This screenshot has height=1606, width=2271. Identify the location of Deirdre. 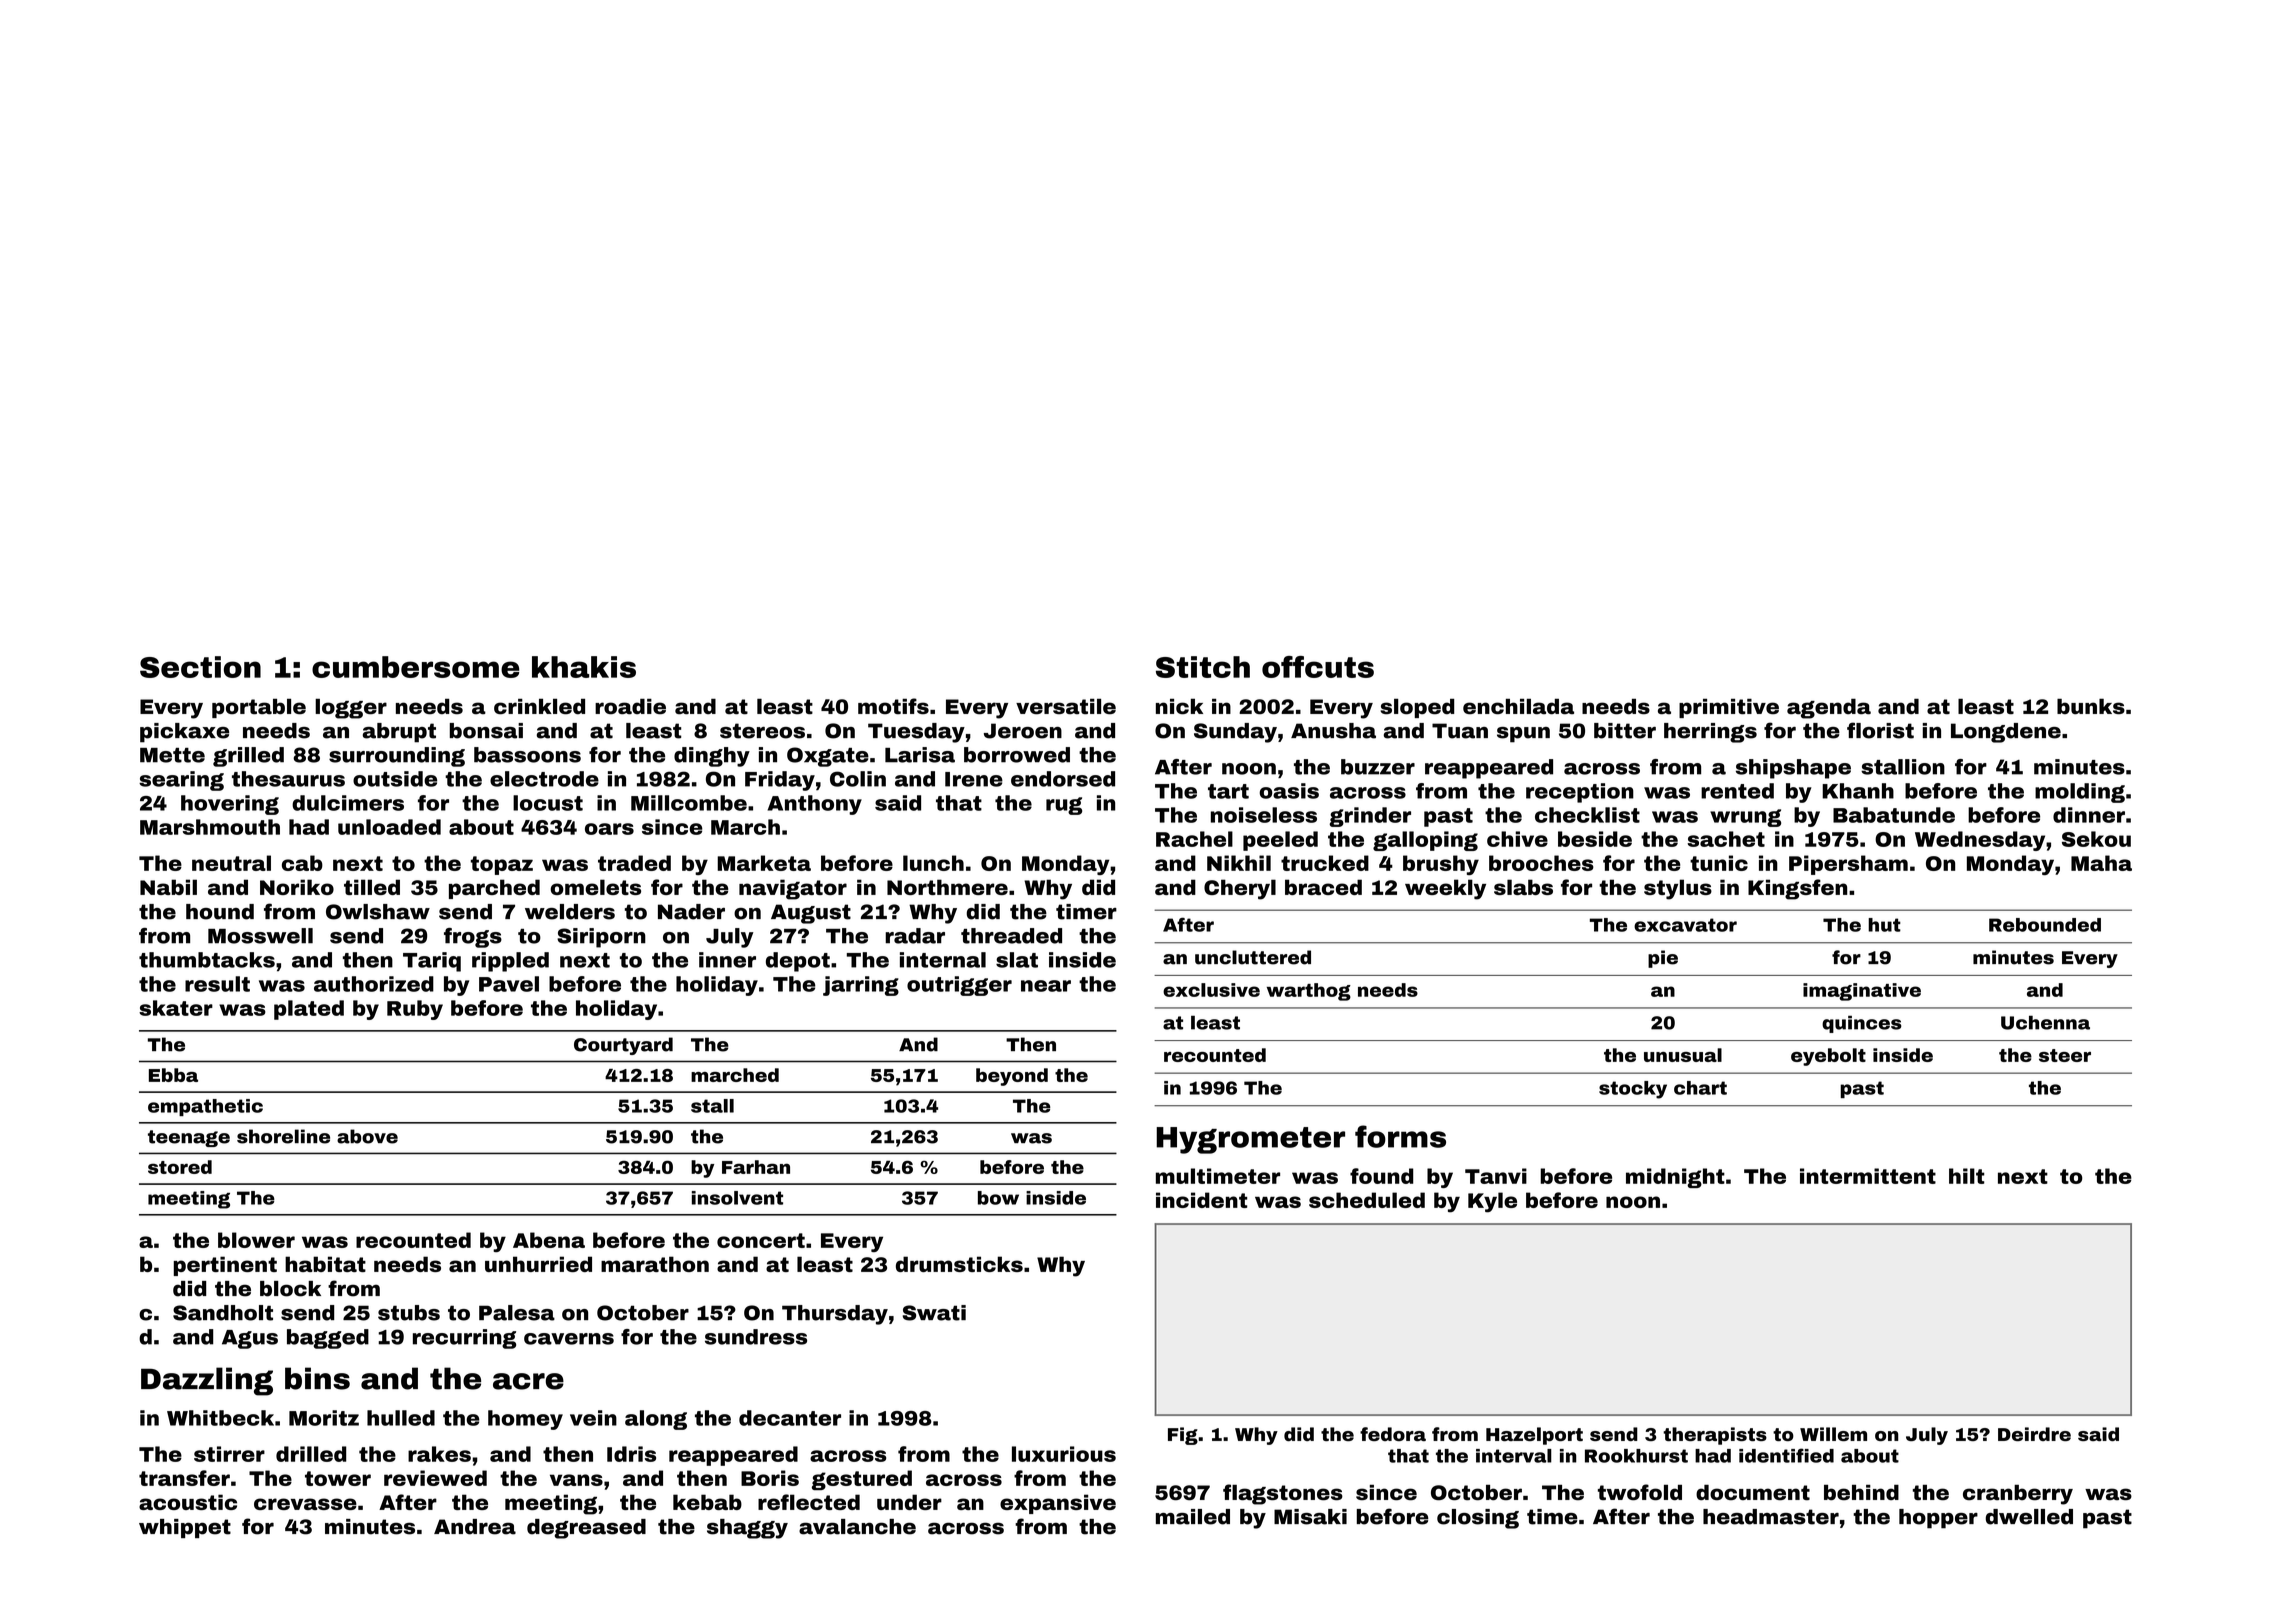
(2034, 1434).
